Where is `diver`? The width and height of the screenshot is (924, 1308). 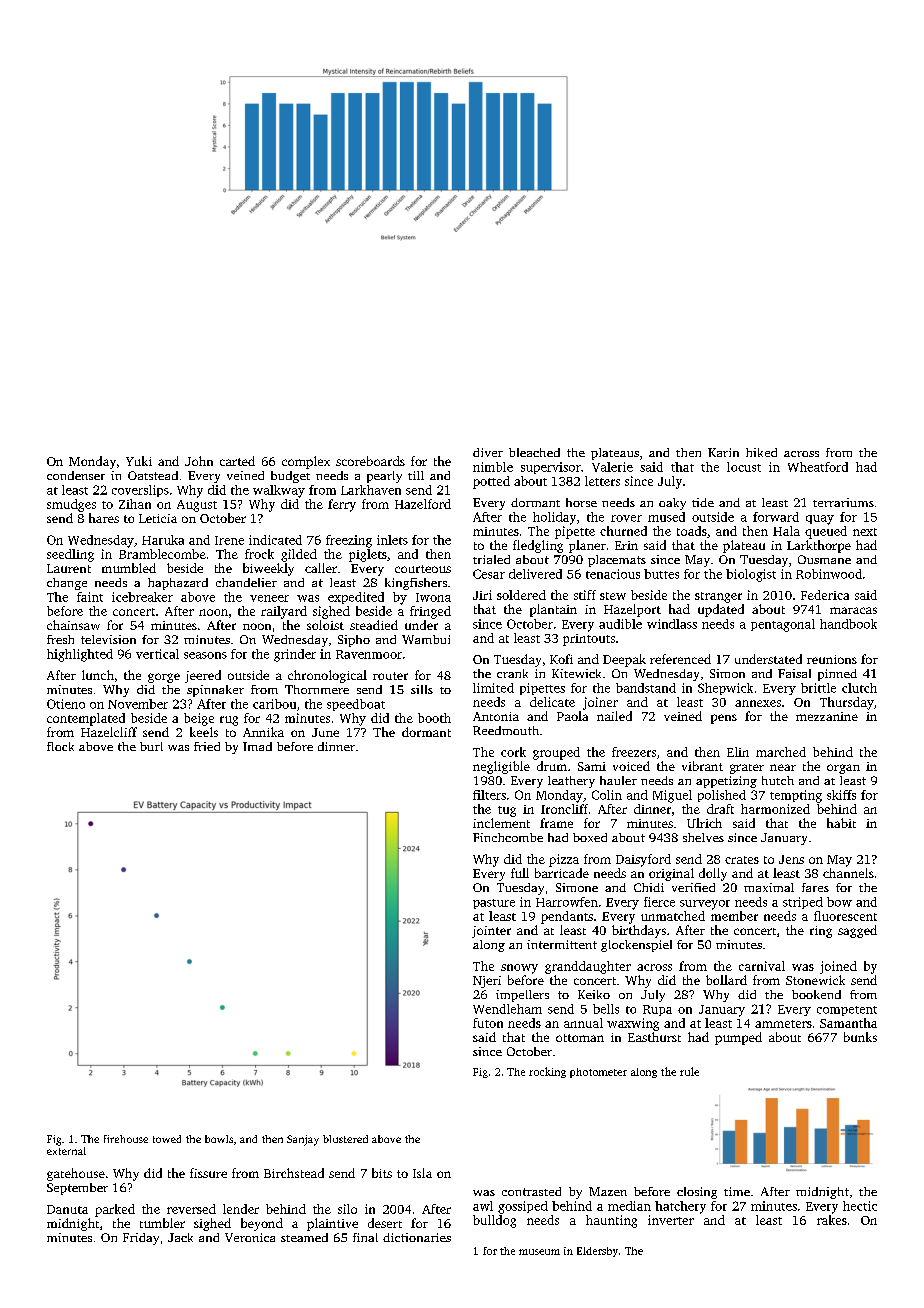 diver is located at coordinates (488, 452).
